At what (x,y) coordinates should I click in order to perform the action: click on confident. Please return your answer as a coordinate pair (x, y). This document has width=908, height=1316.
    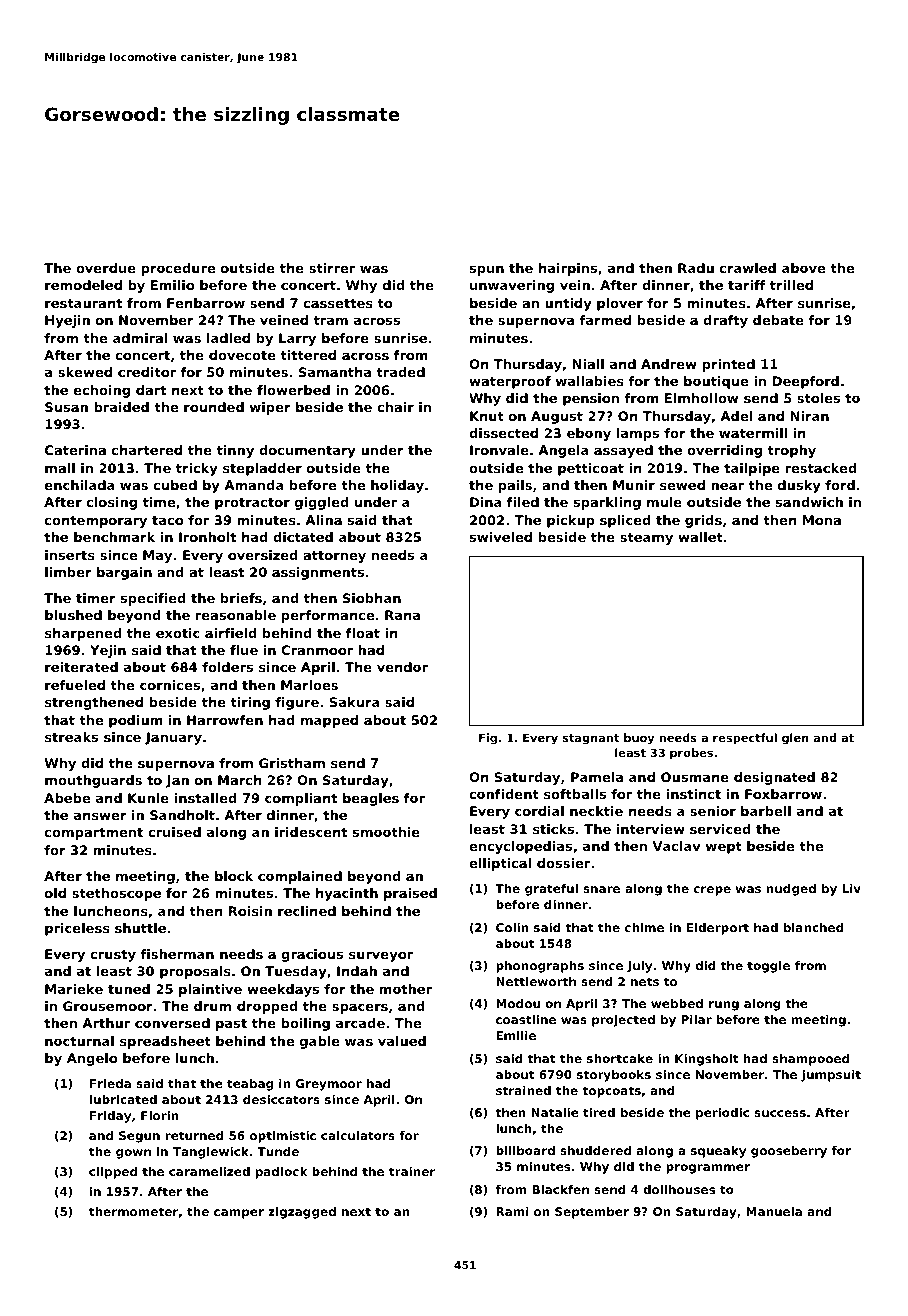
    Looking at the image, I should click on (504, 794).
